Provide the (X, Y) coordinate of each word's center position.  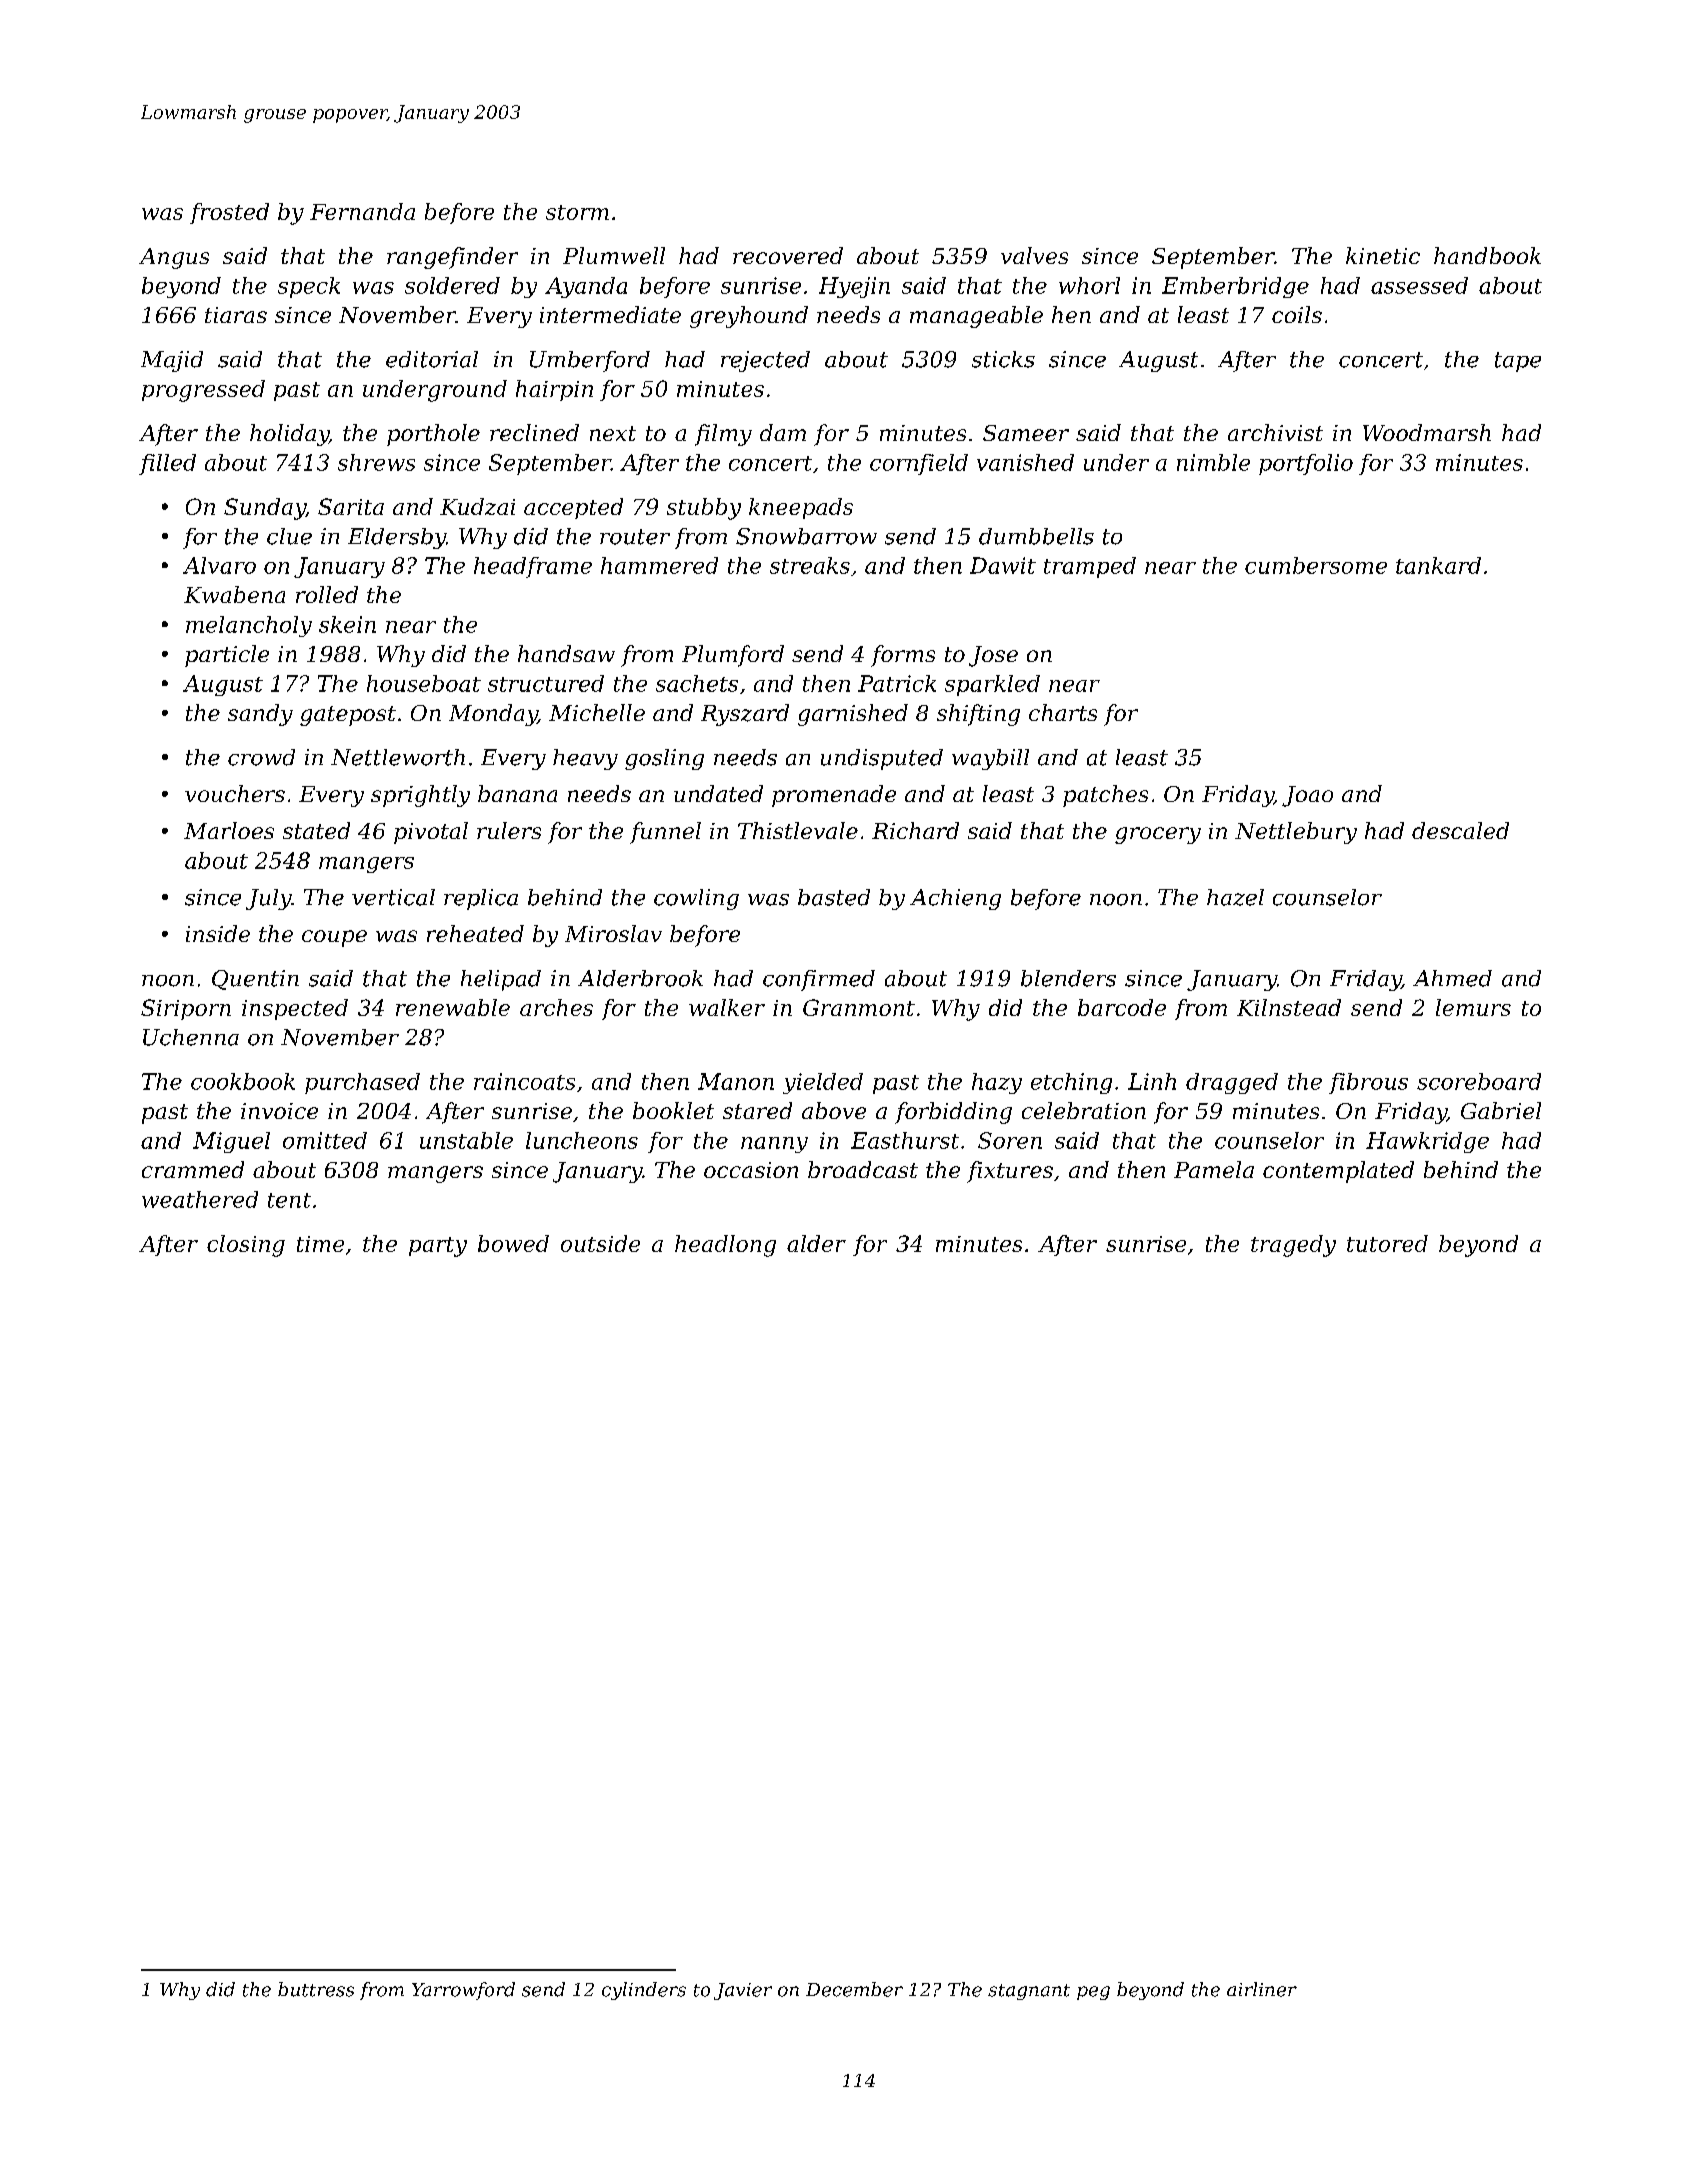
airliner (1262, 1989)
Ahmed (1452, 978)
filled (167, 464)
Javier (743, 1991)
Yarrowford (463, 1991)
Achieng (955, 899)
